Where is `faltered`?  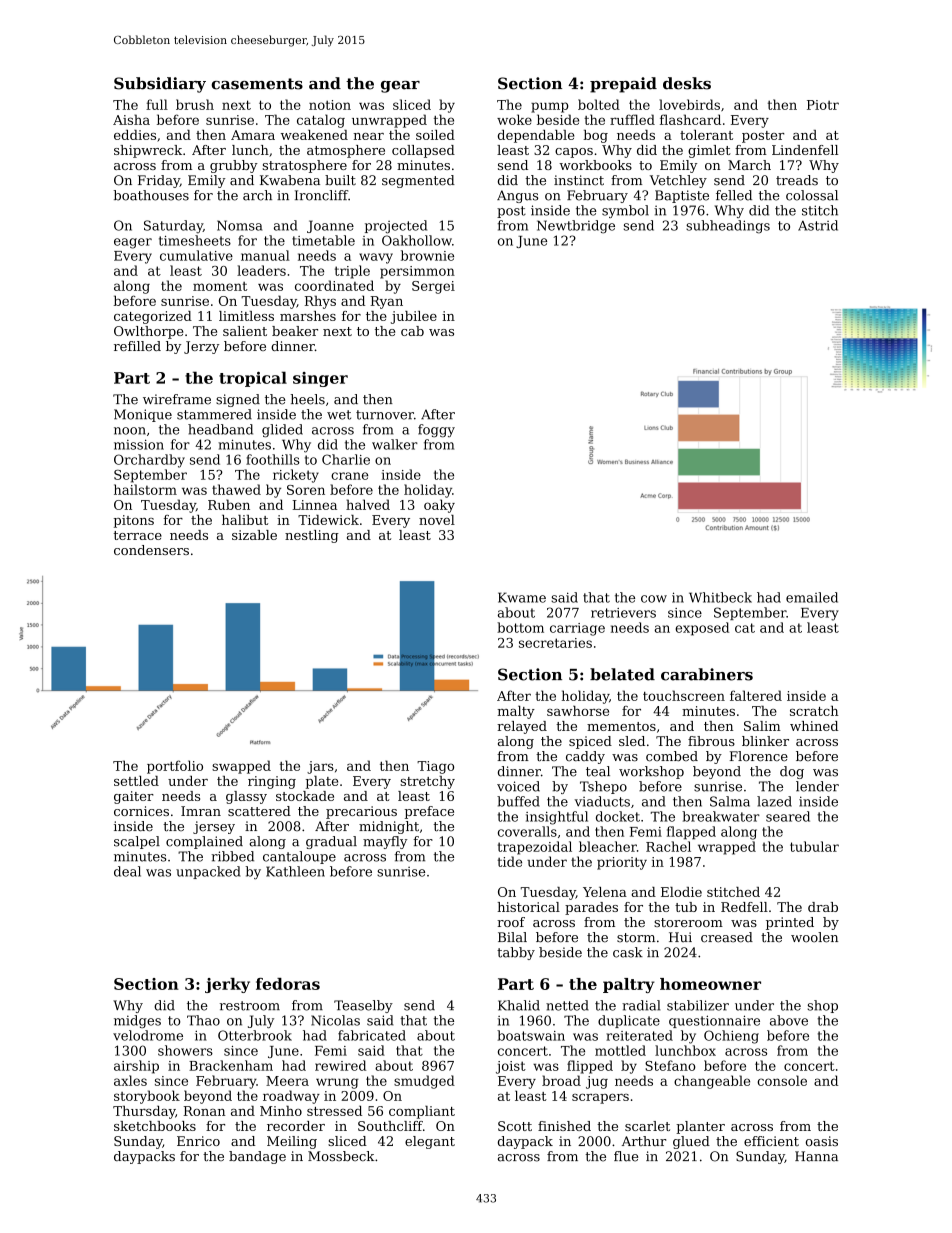 faltered is located at coordinates (756, 695).
